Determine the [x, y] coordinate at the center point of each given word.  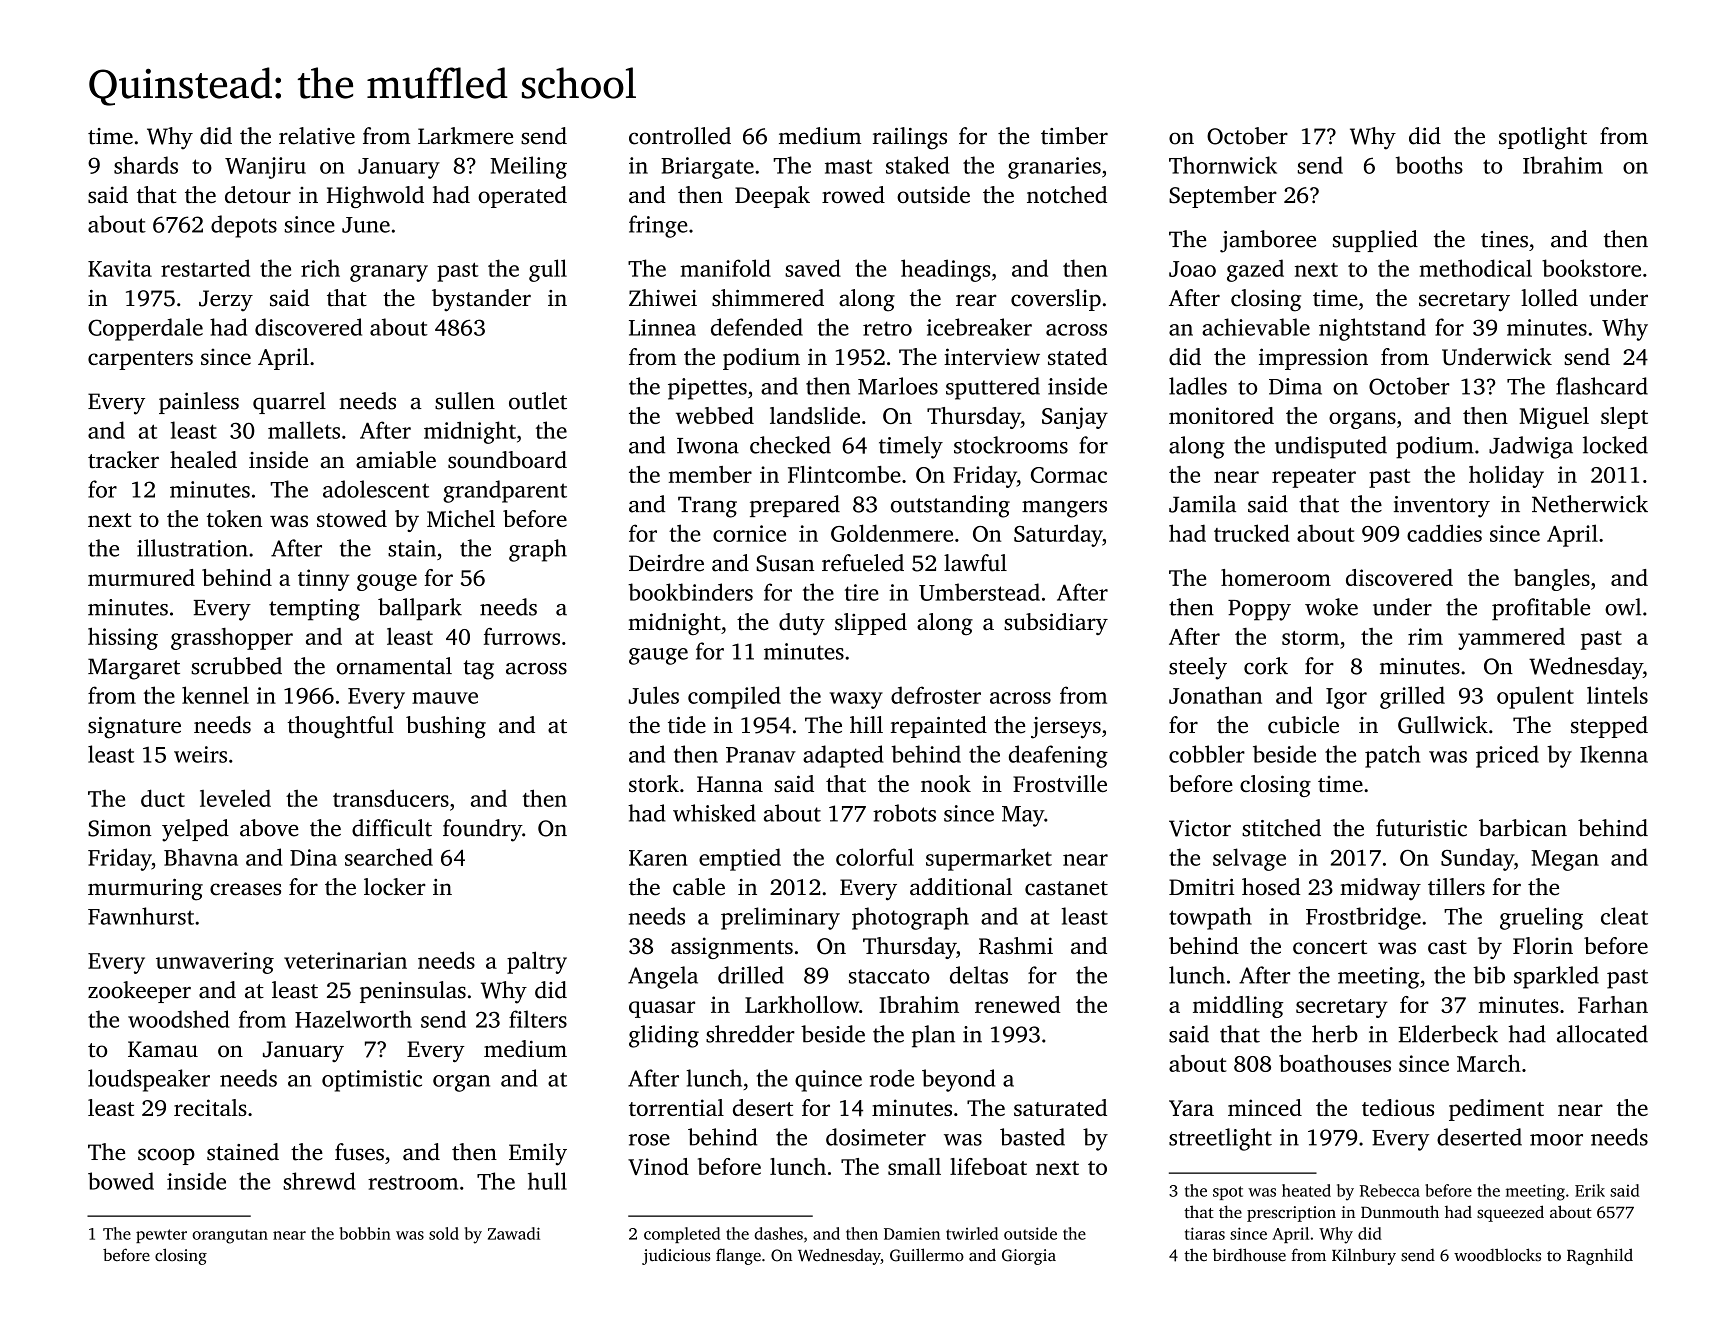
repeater [1314, 478]
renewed [1018, 1004]
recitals [210, 1107]
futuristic [1421, 828]
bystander [481, 300]
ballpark [420, 609]
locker [395, 887]
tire [862, 592]
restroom [413, 1183]
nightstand [1372, 329]
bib [1489, 975]
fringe [658, 226]
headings [946, 270]
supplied [1375, 241]
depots [244, 226]
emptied [740, 859]
